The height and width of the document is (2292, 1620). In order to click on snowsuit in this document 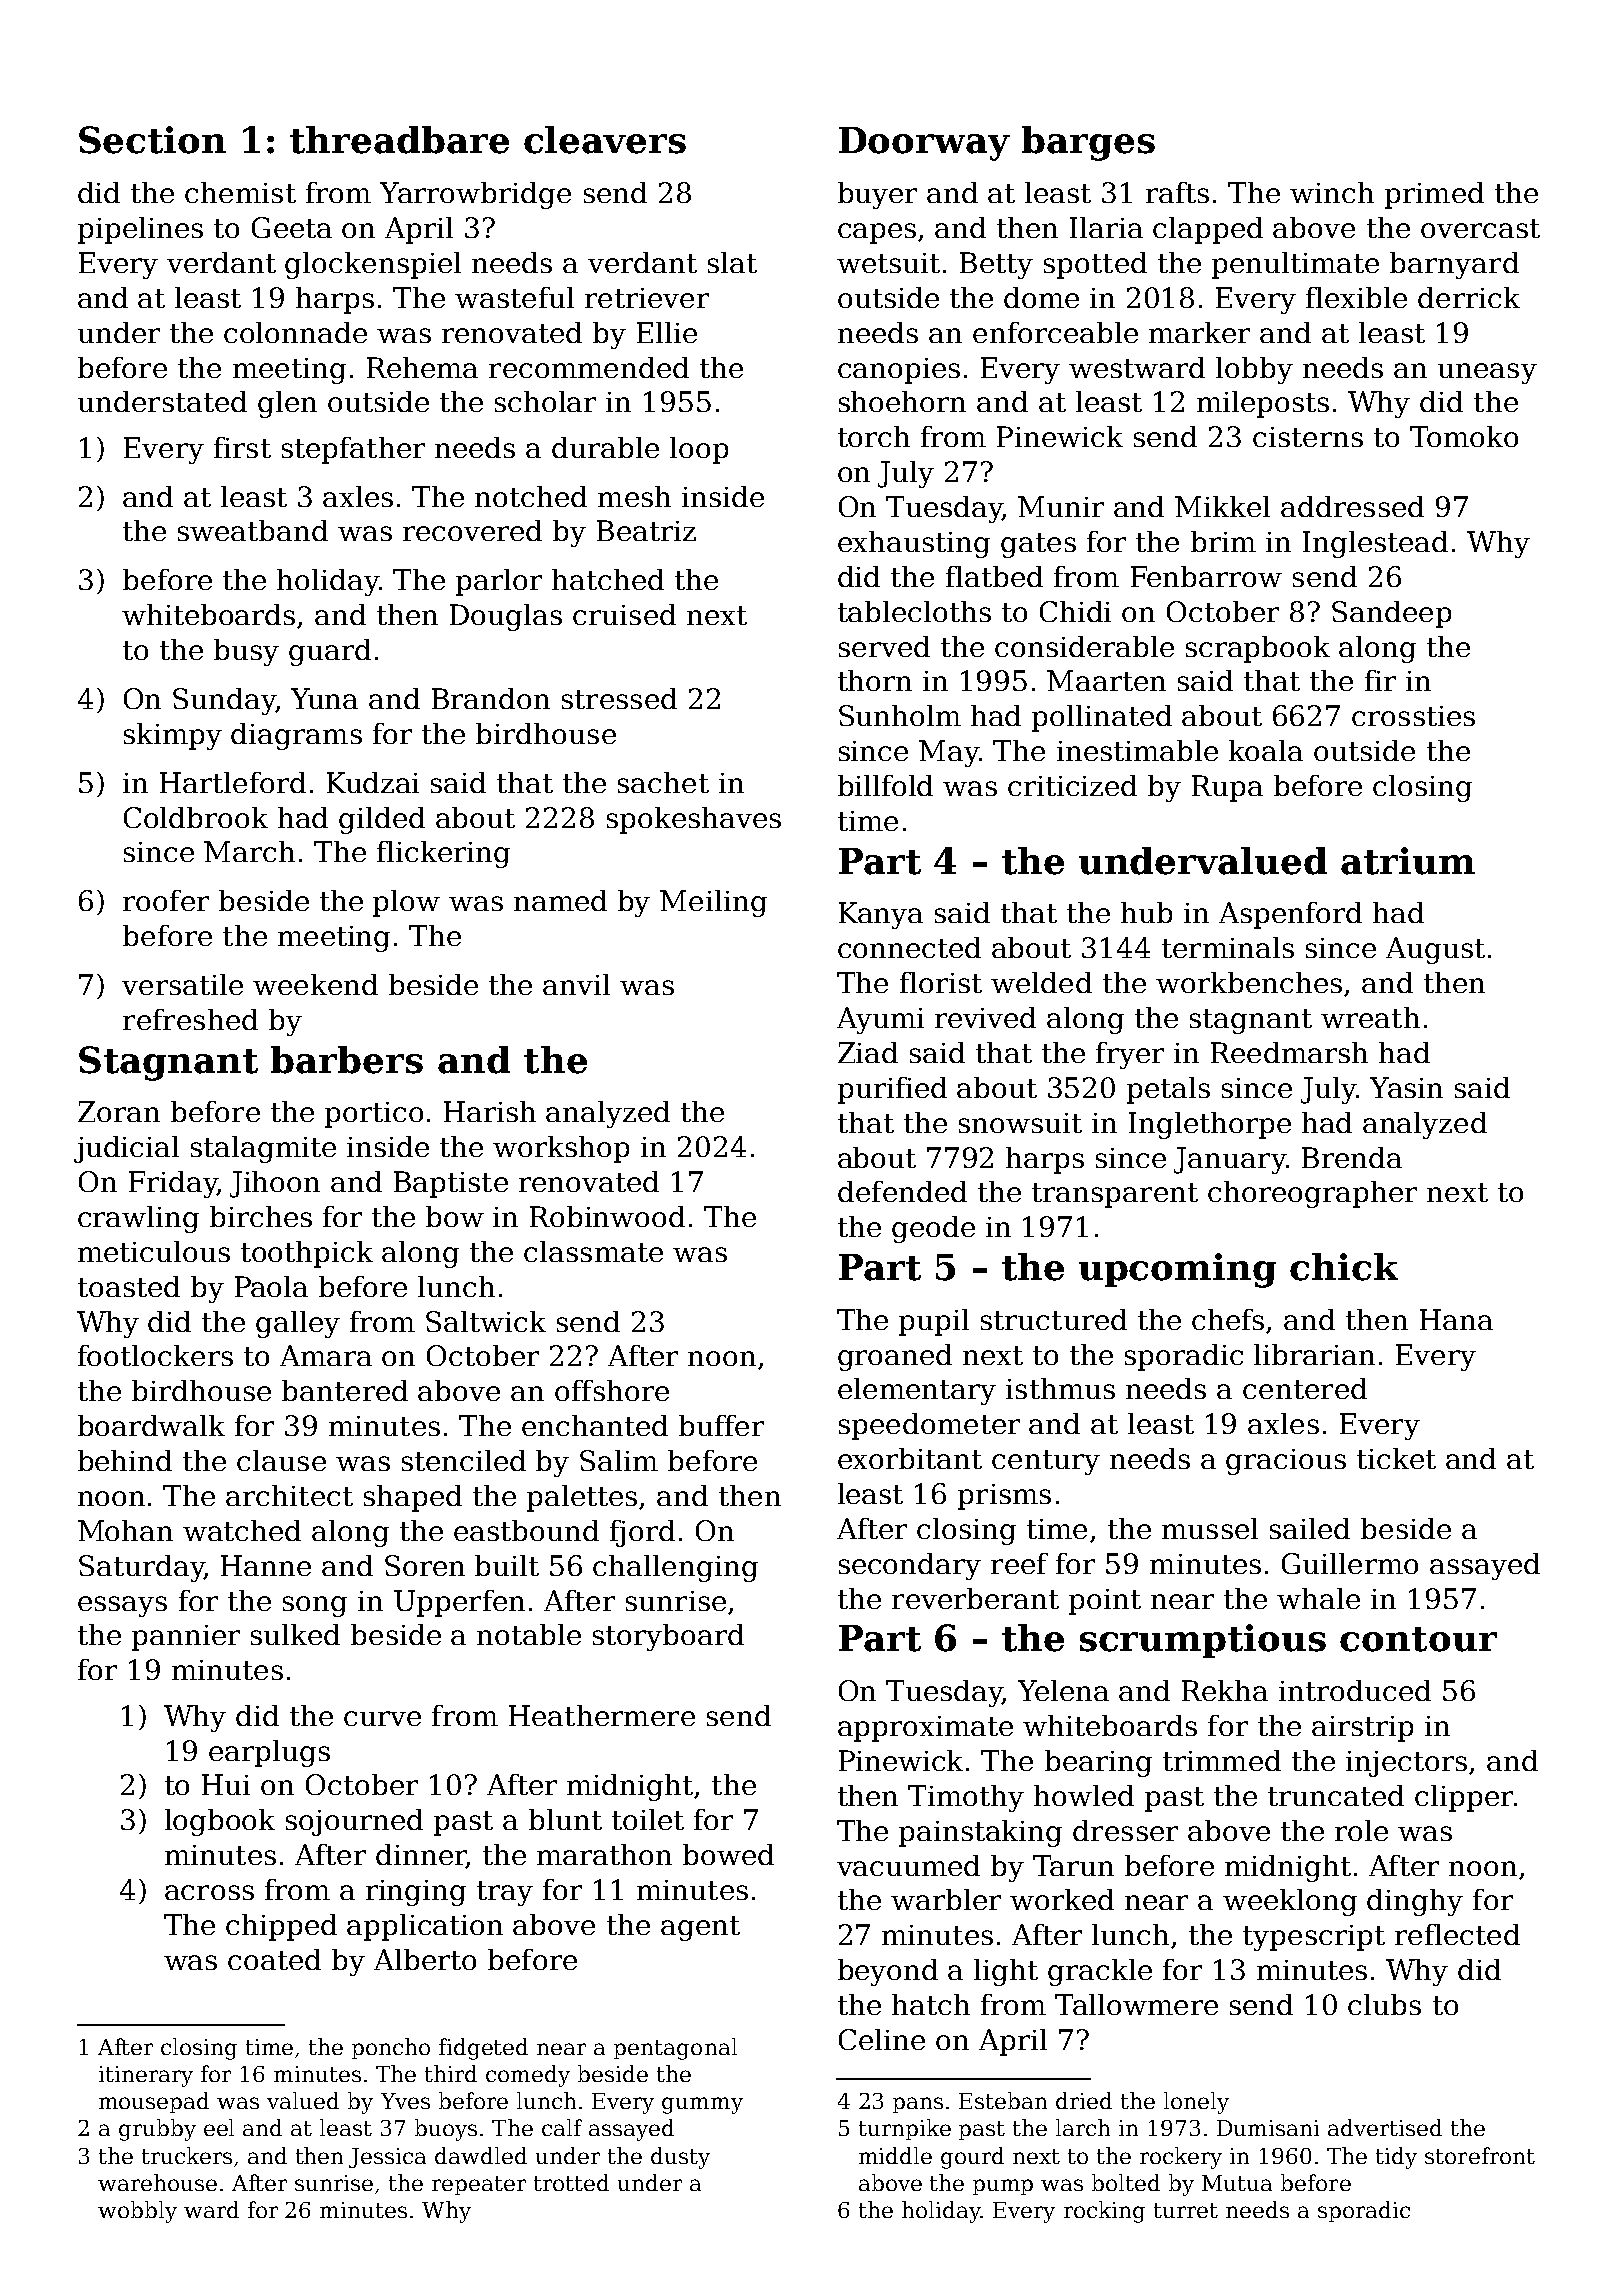, I will do `click(1020, 1123)`.
